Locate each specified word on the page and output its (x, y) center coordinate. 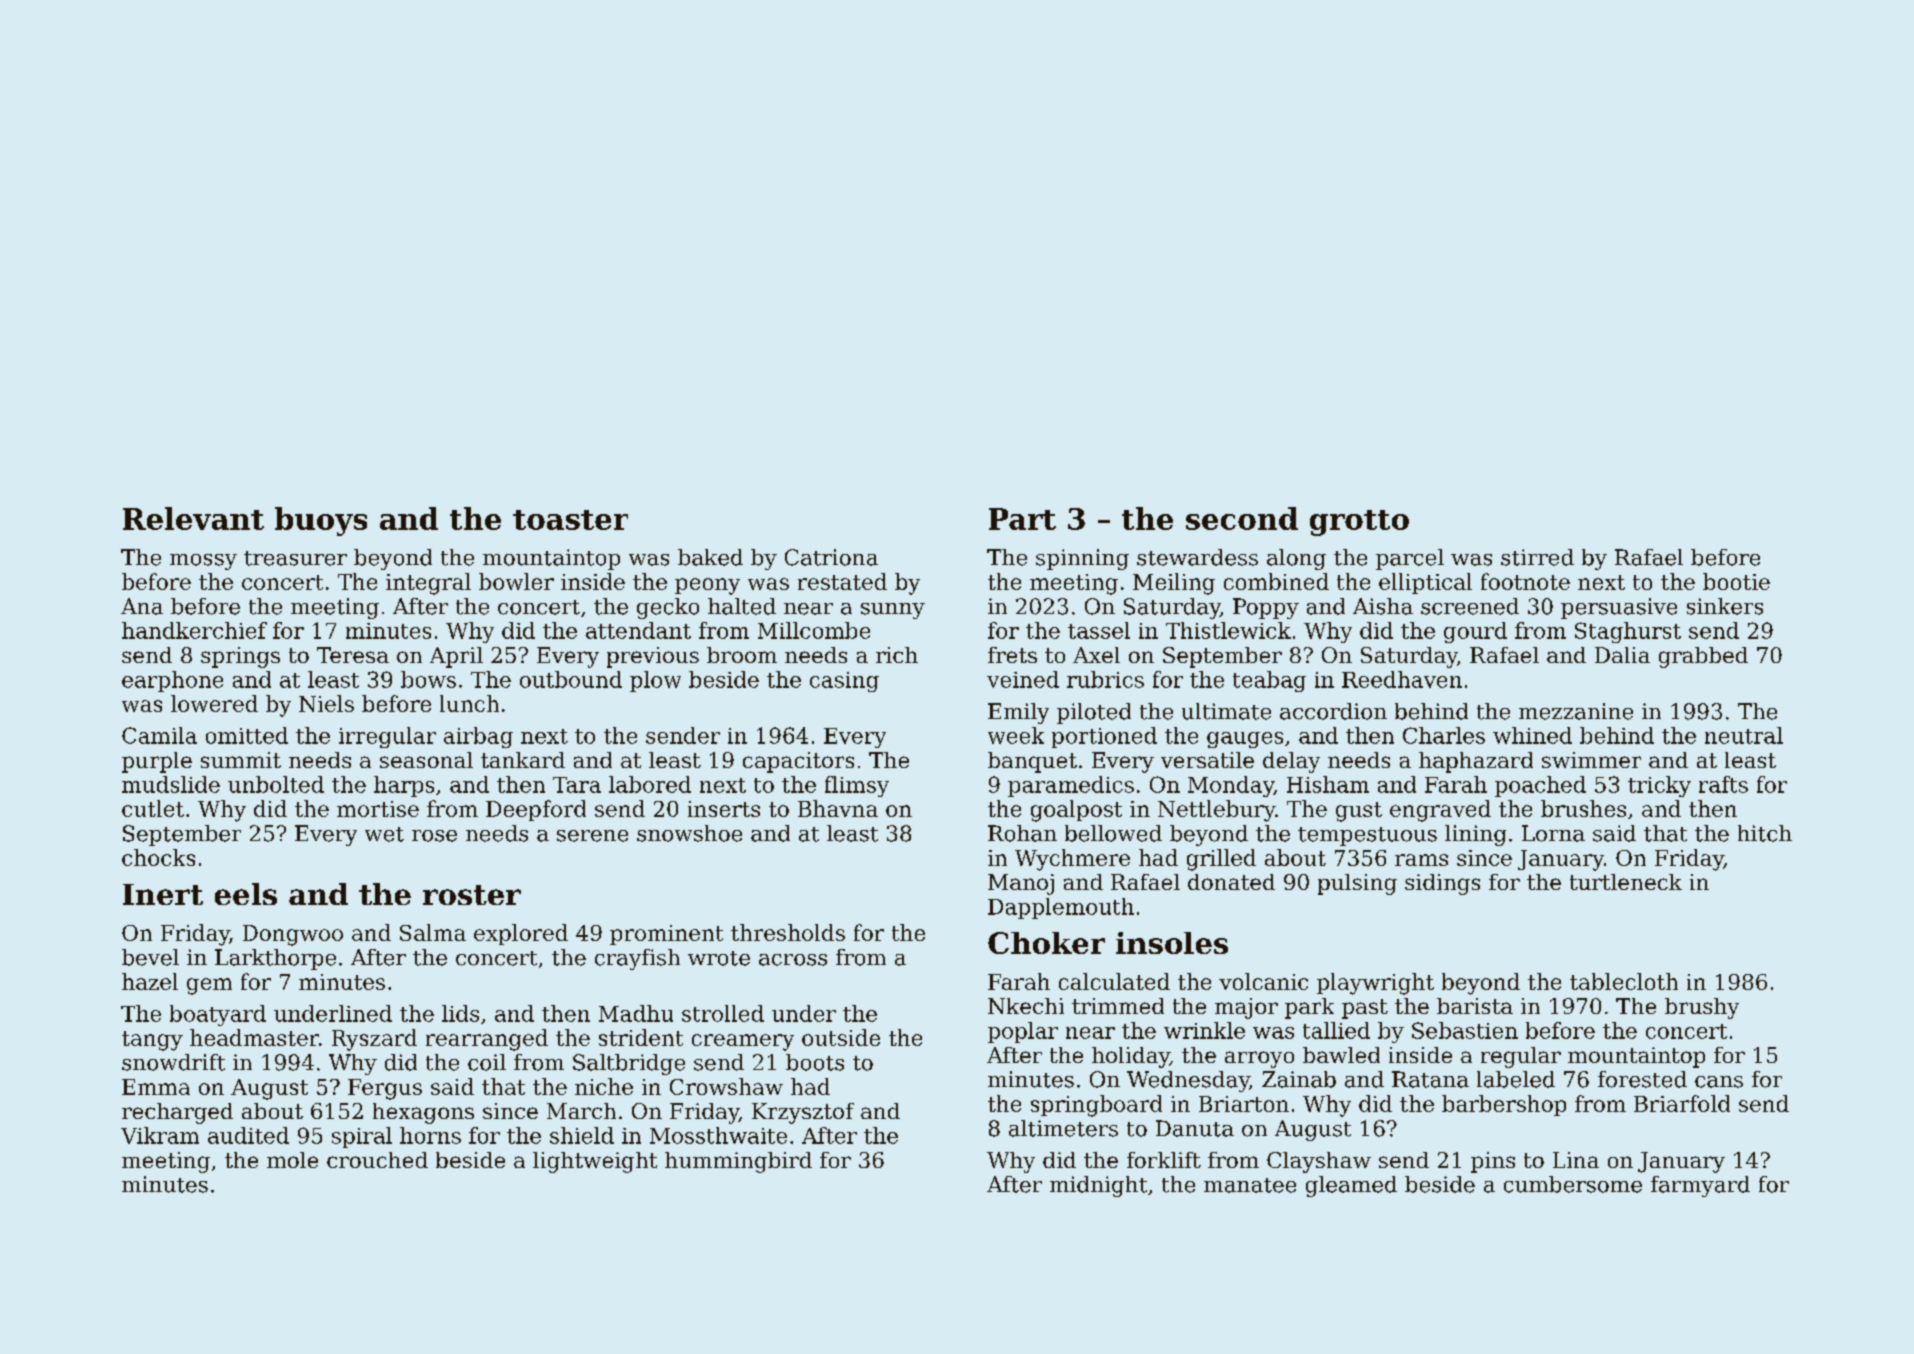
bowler (516, 581)
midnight (1098, 1186)
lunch (469, 703)
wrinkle (1204, 1030)
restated (842, 581)
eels (246, 894)
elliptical (1425, 583)
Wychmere (1072, 860)
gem (209, 986)
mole (292, 1160)
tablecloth (1624, 981)
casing (844, 682)
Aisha (1383, 606)
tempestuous (1367, 836)
